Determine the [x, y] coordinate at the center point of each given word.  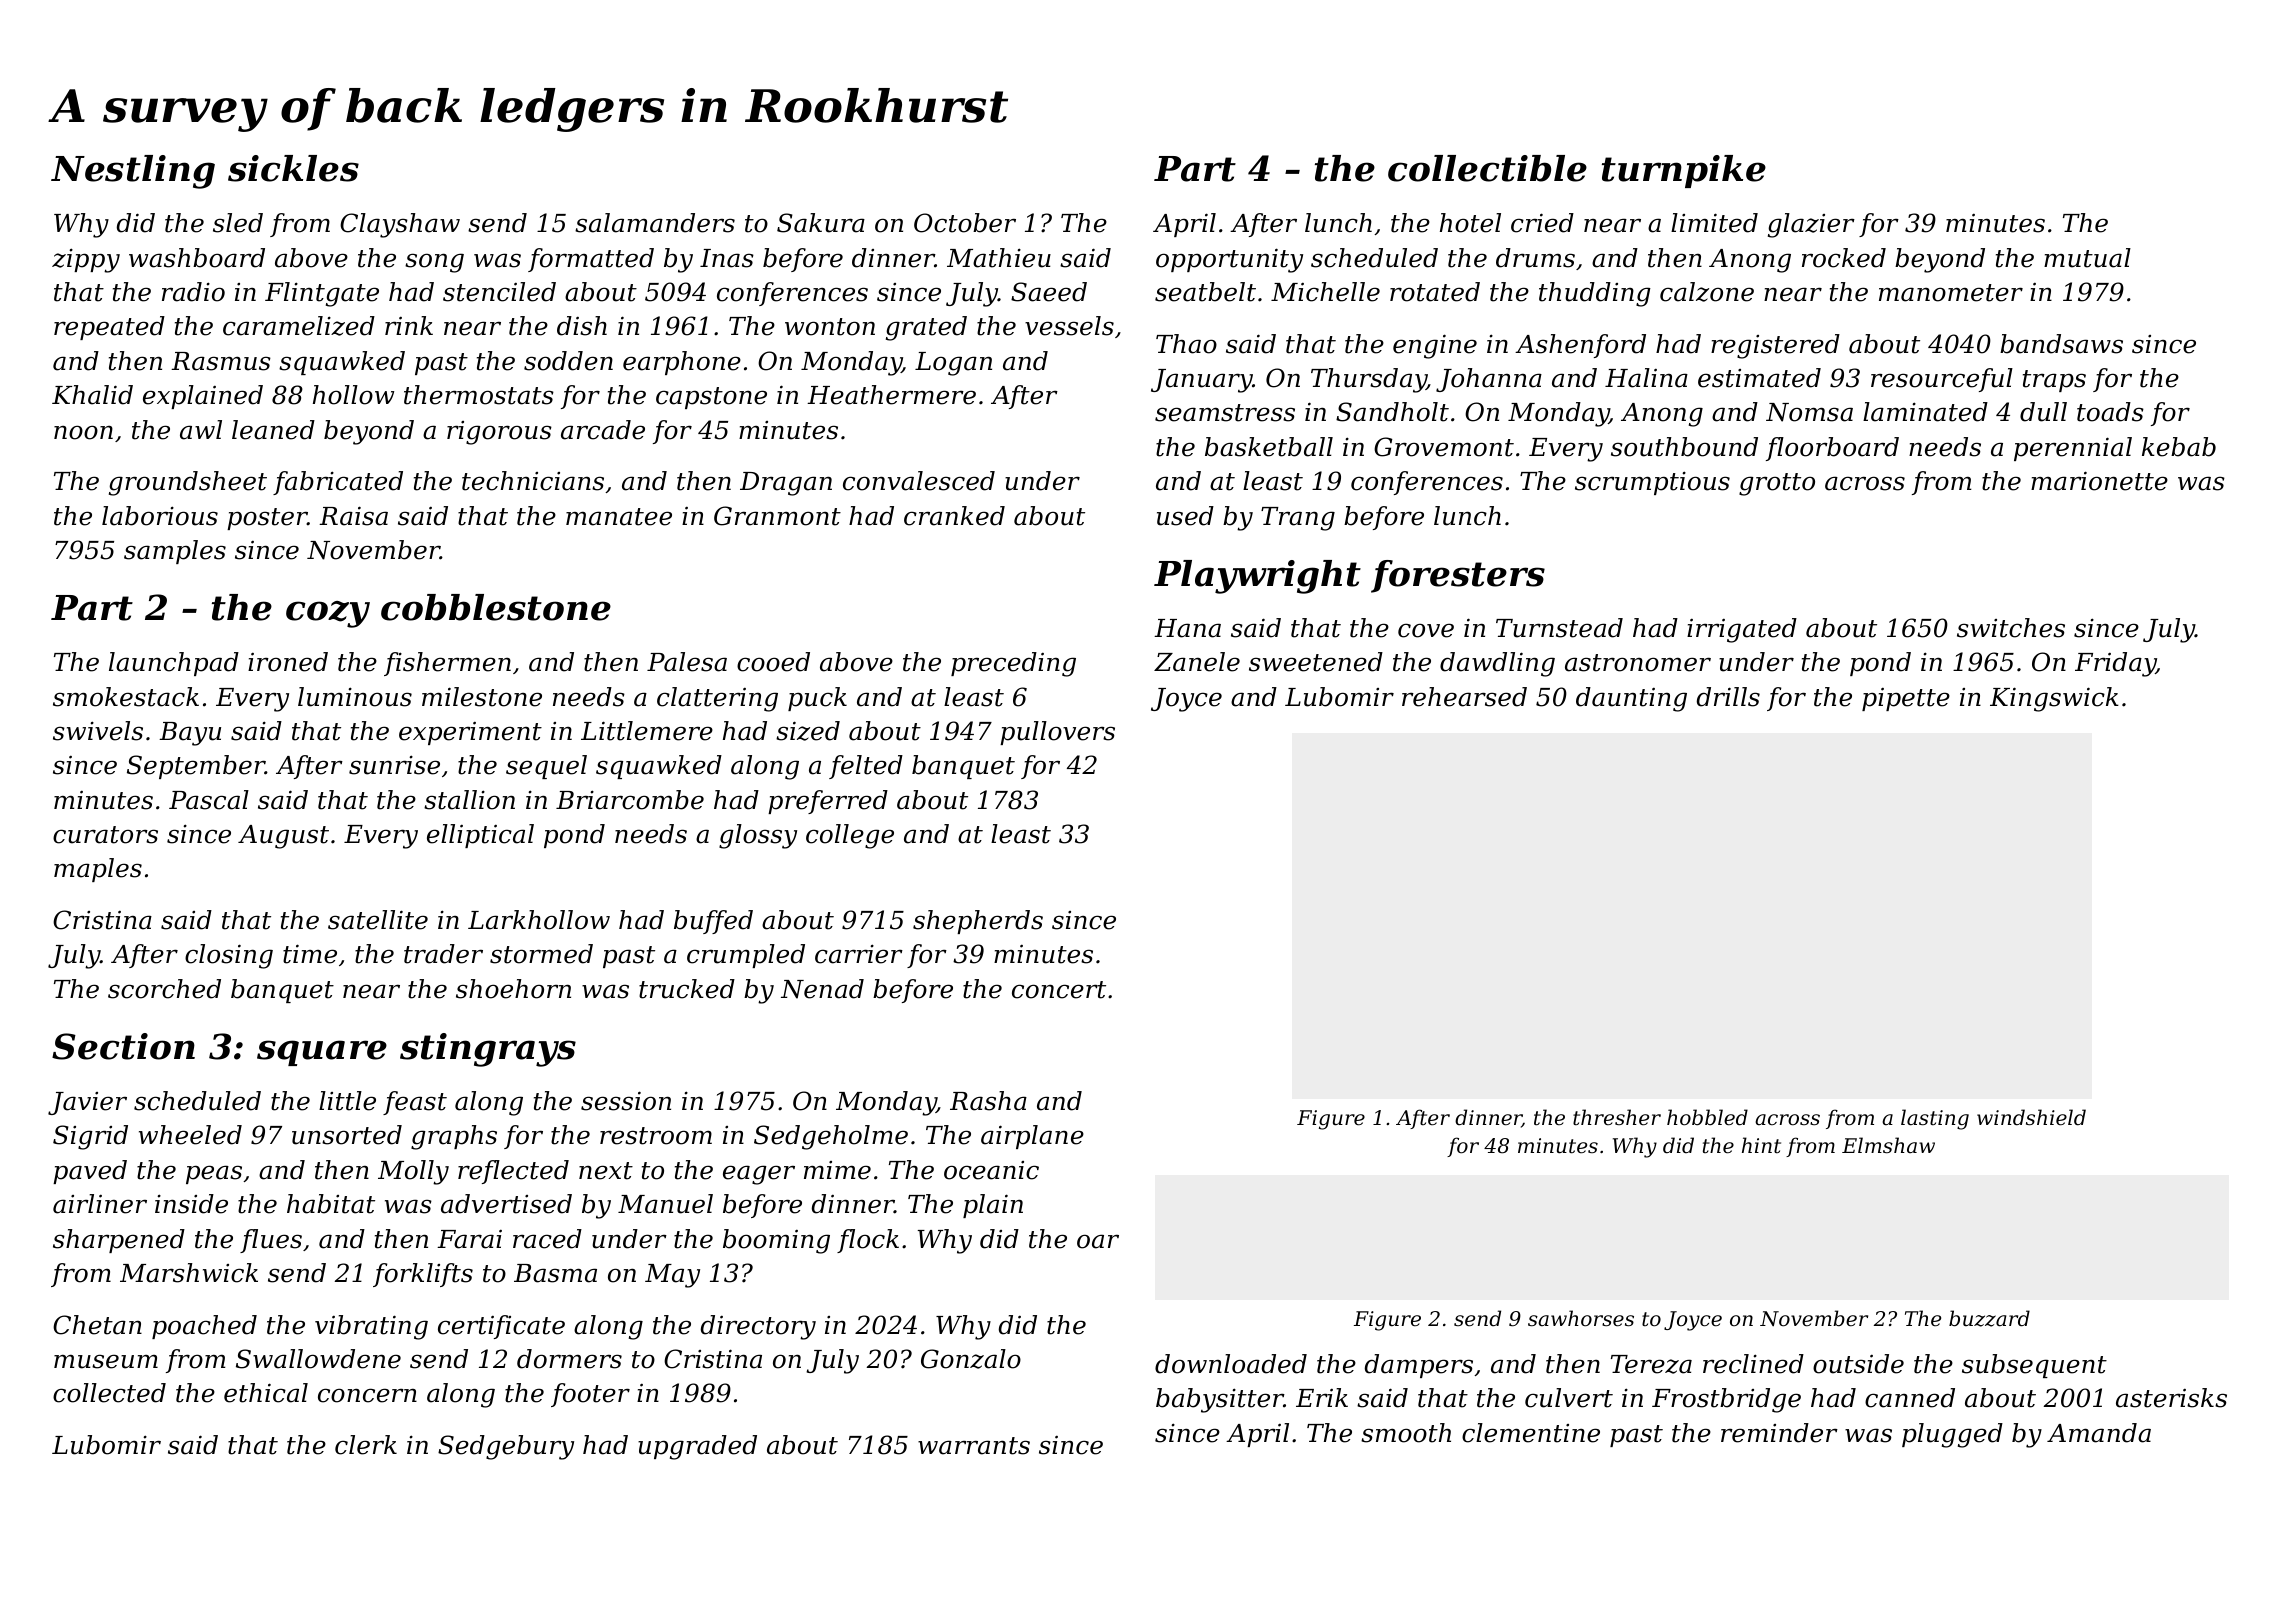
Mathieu [999, 258]
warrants [974, 1446]
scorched [164, 989]
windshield [2031, 1117]
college [850, 836]
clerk [366, 1445]
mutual [2087, 258]
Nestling [133, 172]
